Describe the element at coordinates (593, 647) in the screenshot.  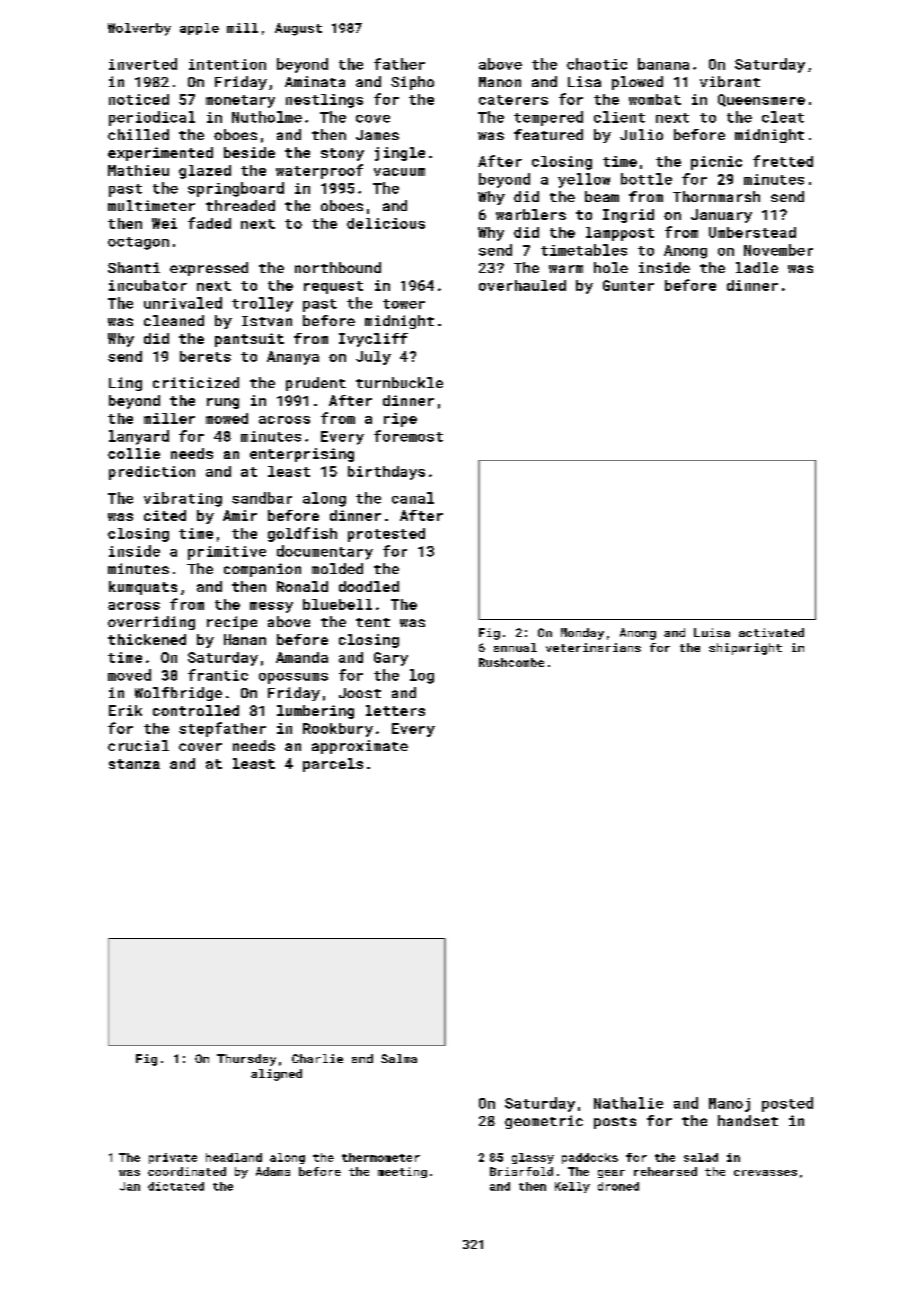
I see `veterinarians` at that location.
